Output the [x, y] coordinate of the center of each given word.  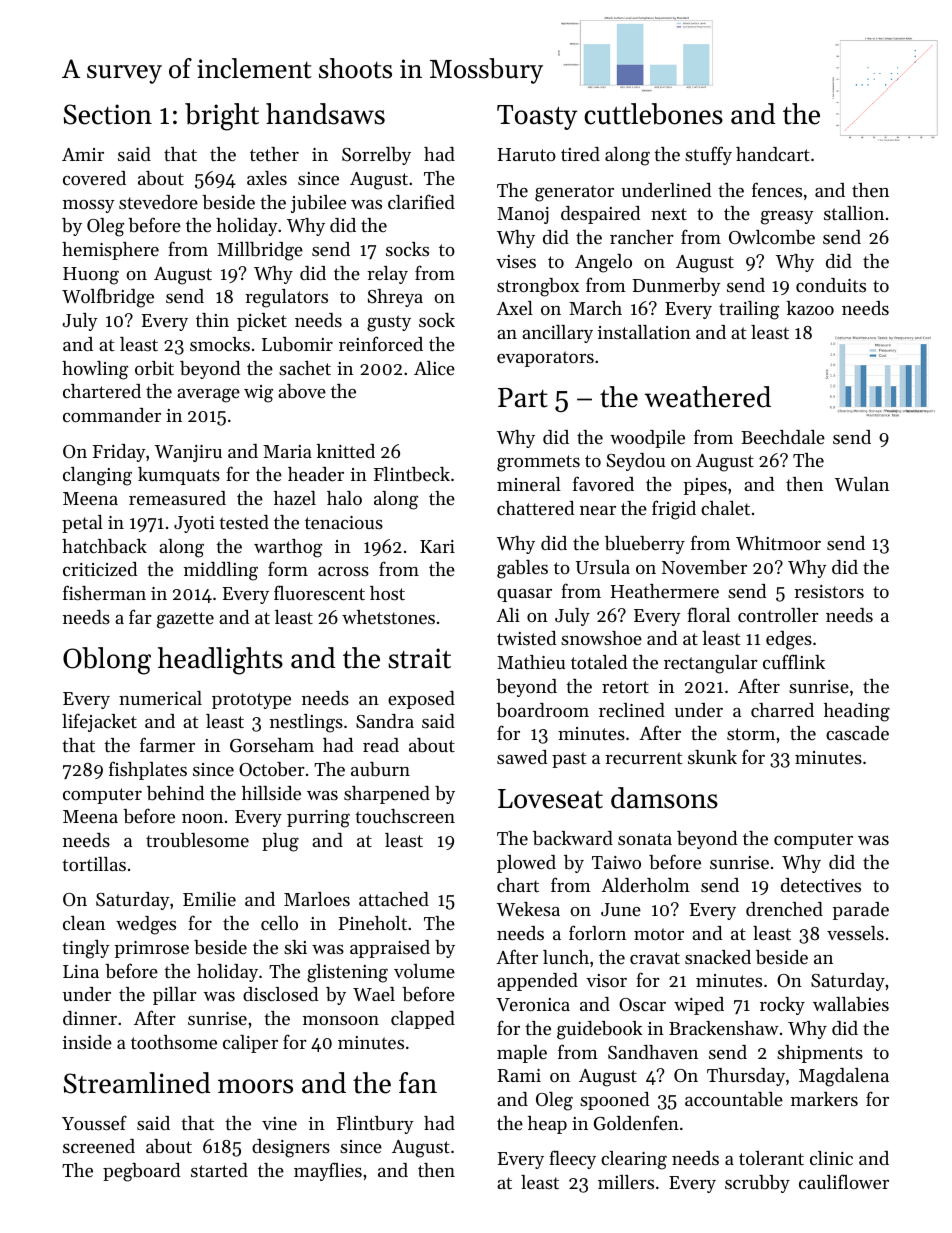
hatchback [104, 546]
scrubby [757, 1184]
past [569, 760]
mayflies [328, 1171]
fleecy [572, 1159]
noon [202, 818]
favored [603, 483]
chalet [725, 508]
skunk [712, 757]
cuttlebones [653, 114]
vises [516, 261]
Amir [83, 154]
